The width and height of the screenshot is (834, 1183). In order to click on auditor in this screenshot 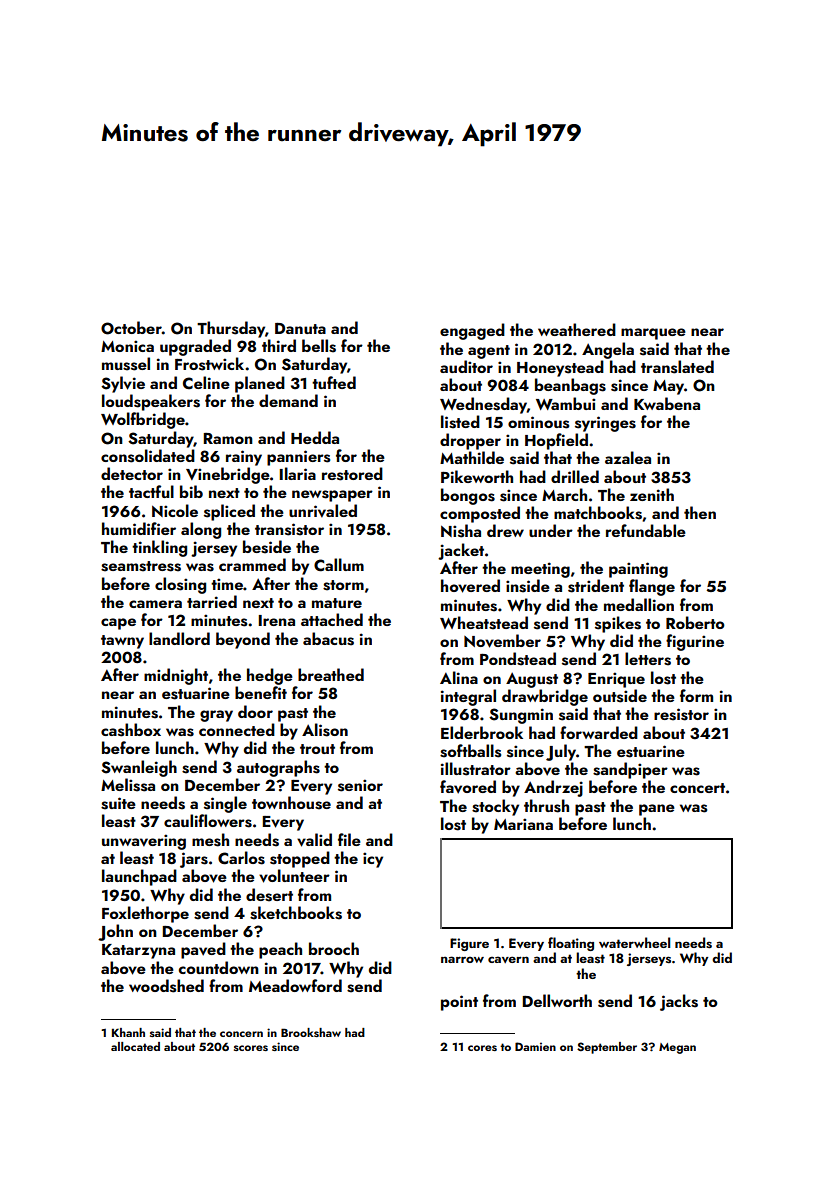, I will do `click(466, 366)`.
